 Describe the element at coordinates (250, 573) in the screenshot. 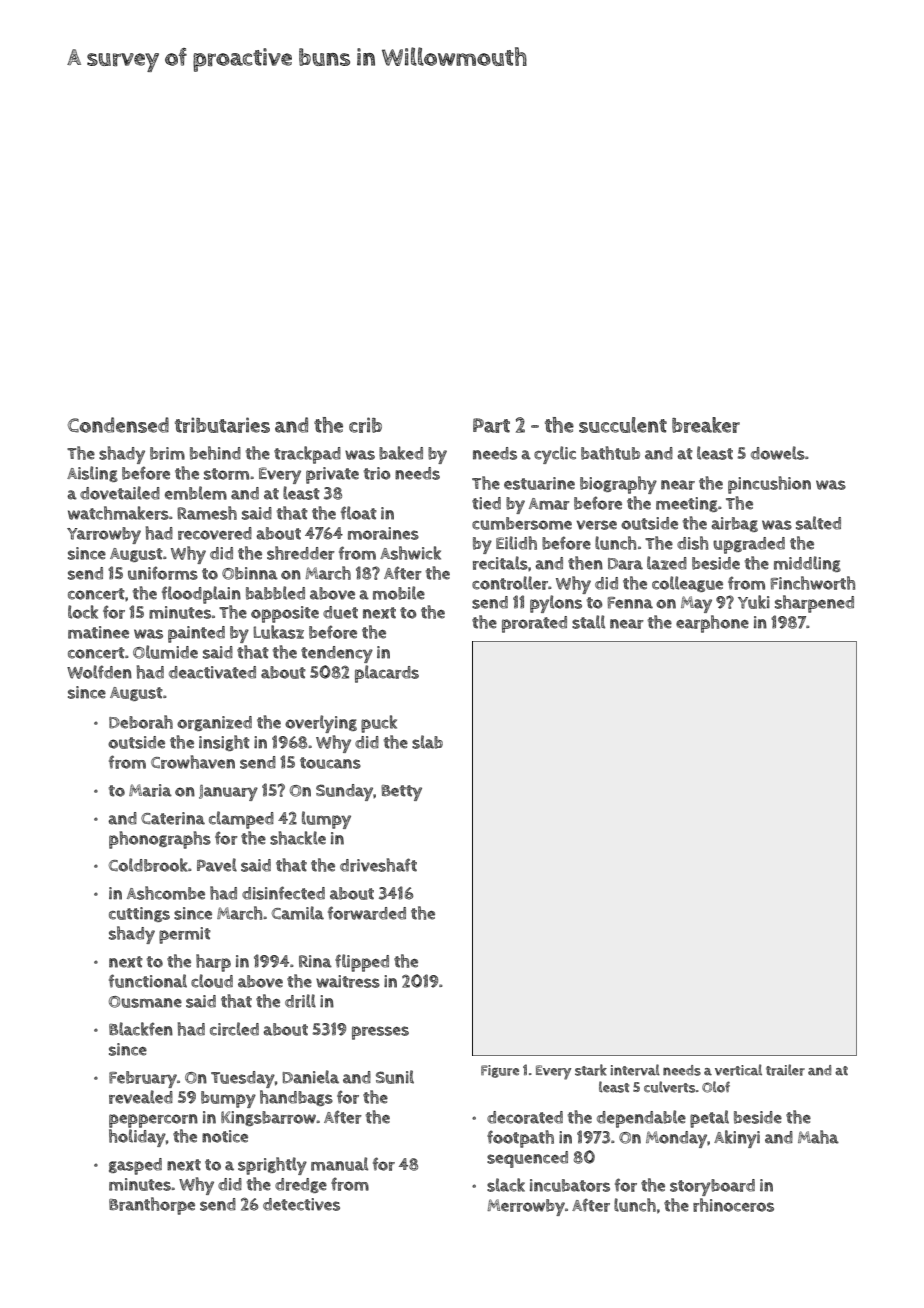

I see `Obinna` at that location.
